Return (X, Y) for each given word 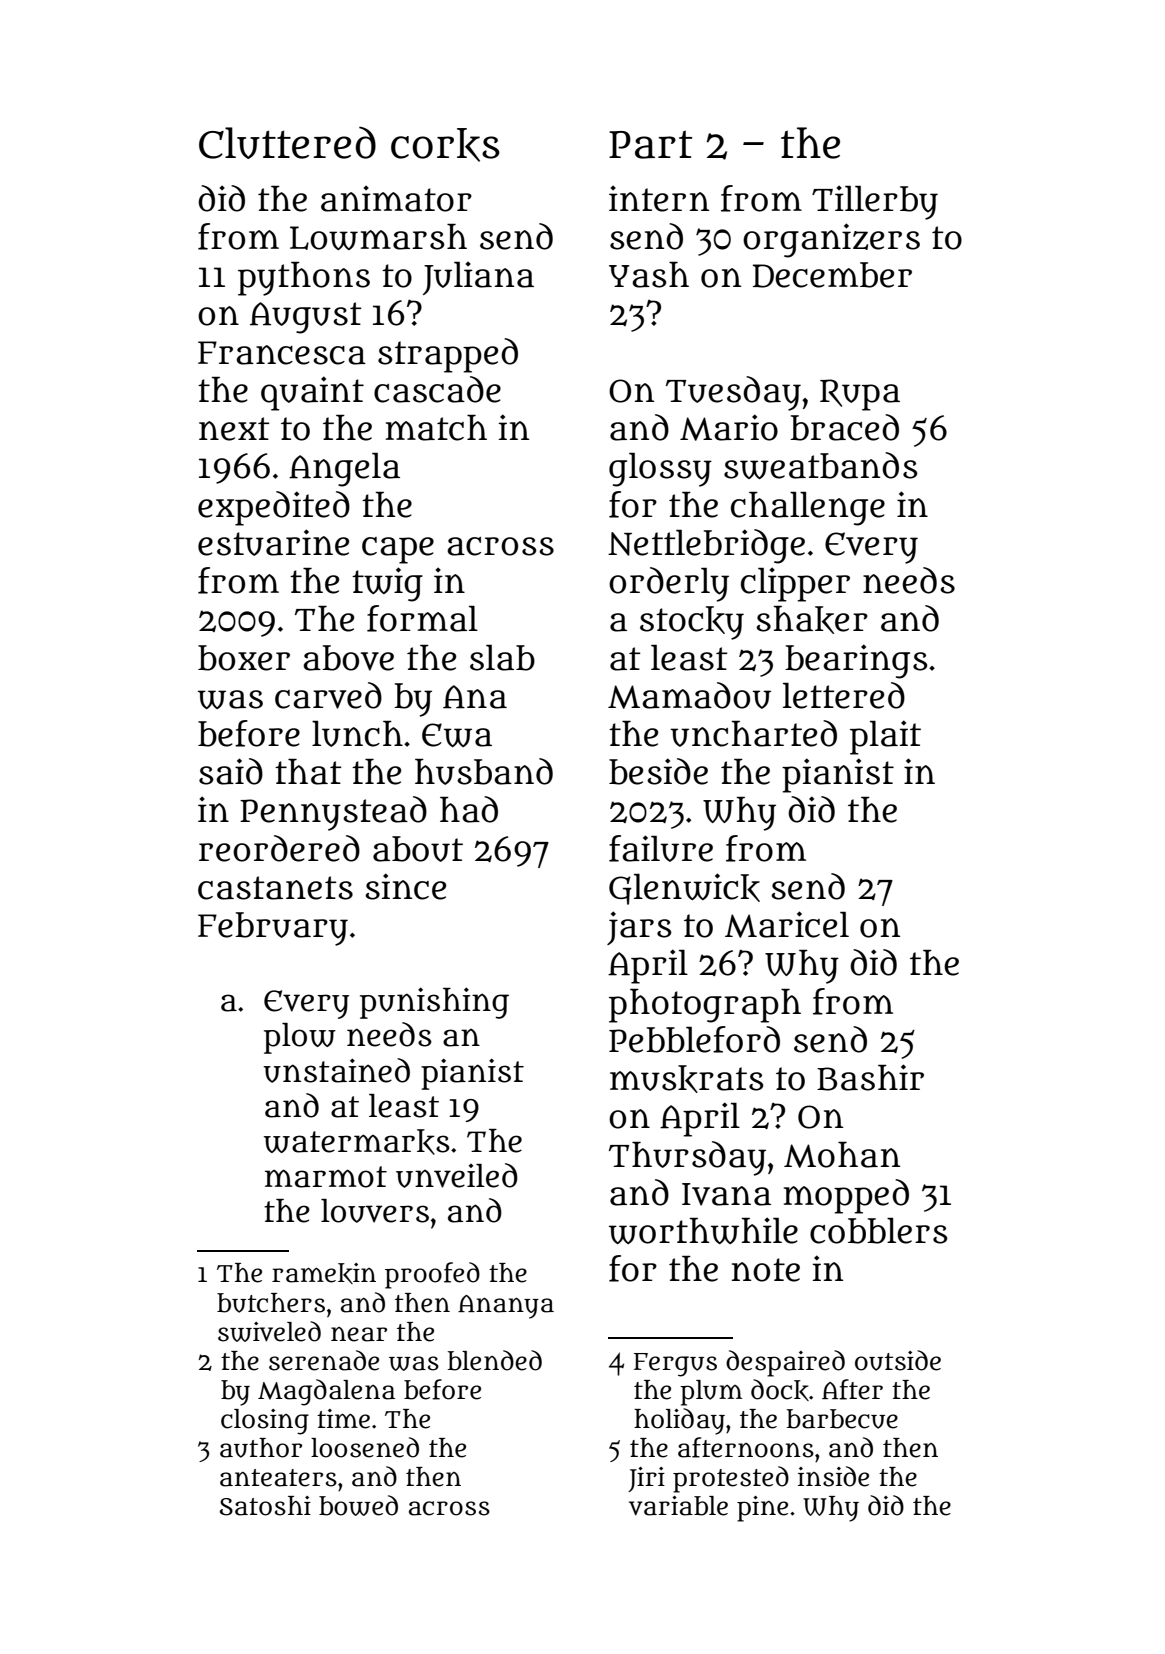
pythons (304, 279)
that (308, 772)
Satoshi (265, 1506)
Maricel (787, 924)
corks (445, 145)
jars (639, 928)
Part (650, 144)
